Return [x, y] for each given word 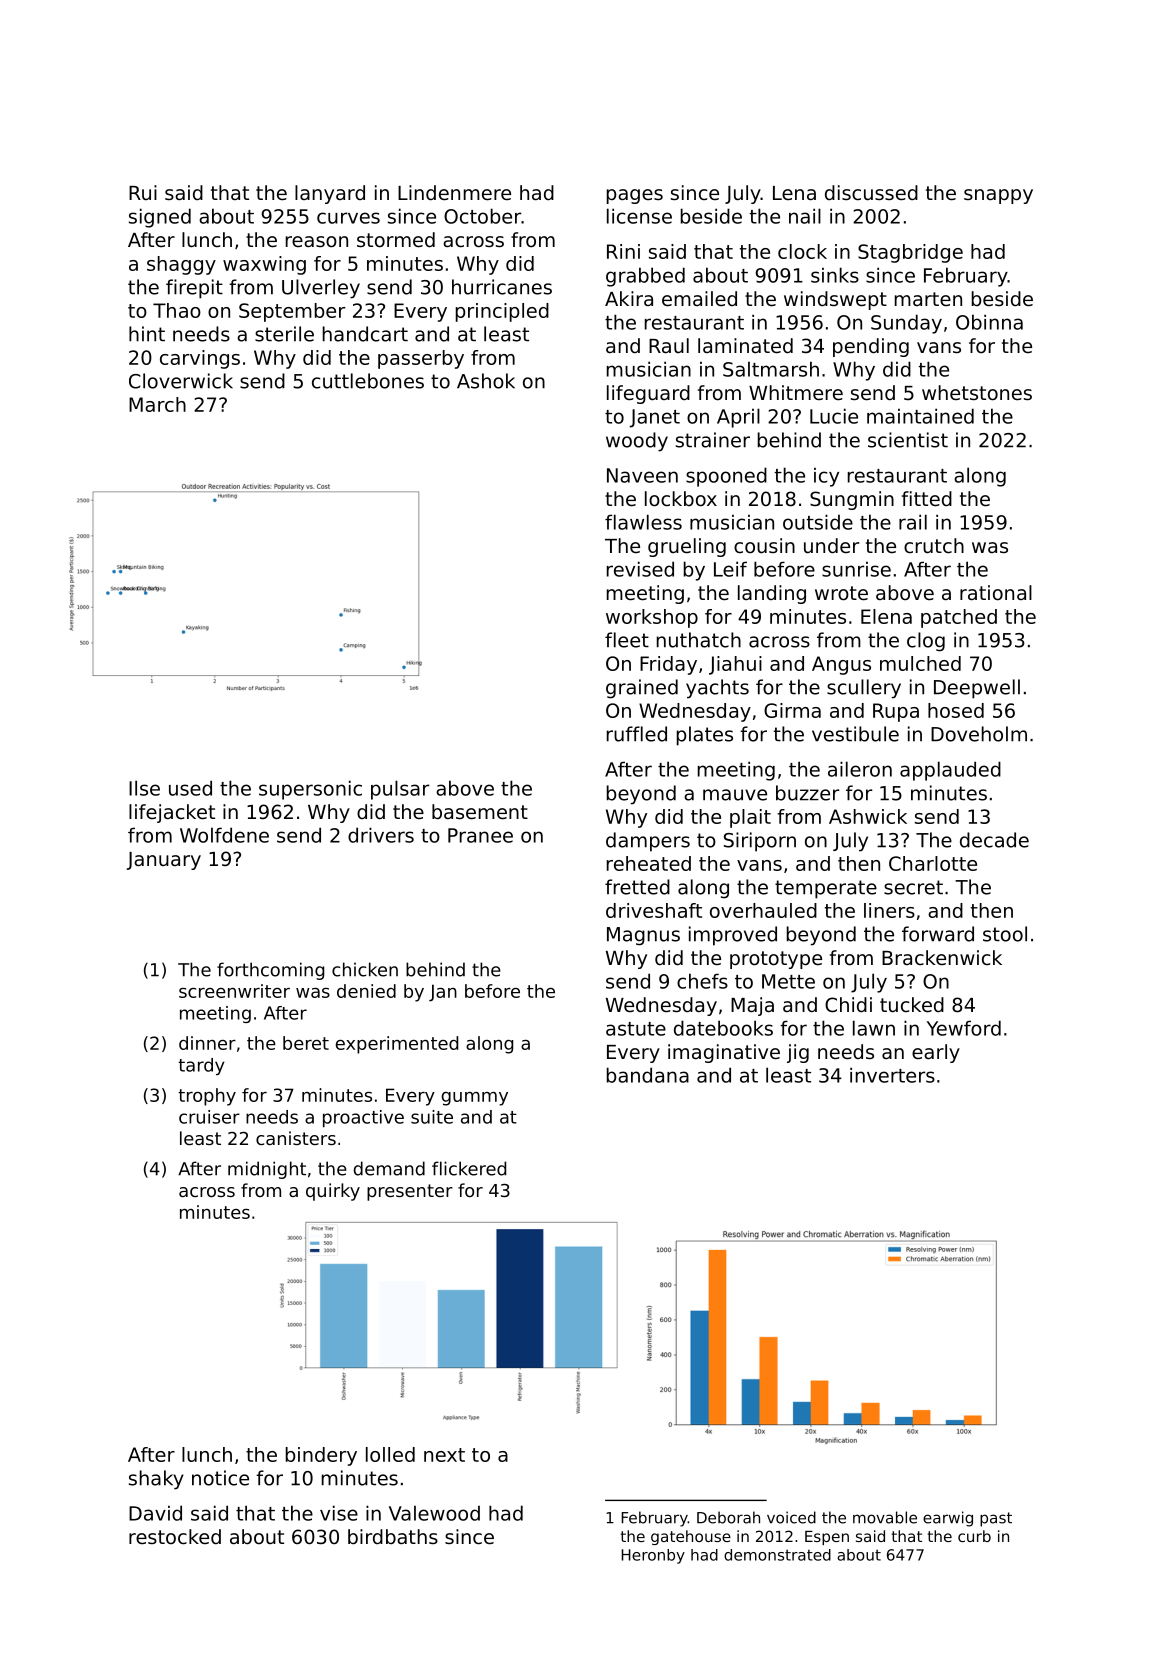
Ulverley [321, 289]
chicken [365, 969]
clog [926, 642]
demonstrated [777, 1555]
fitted [927, 499]
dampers [648, 842]
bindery [321, 1456]
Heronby [653, 1556]
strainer [713, 440]
